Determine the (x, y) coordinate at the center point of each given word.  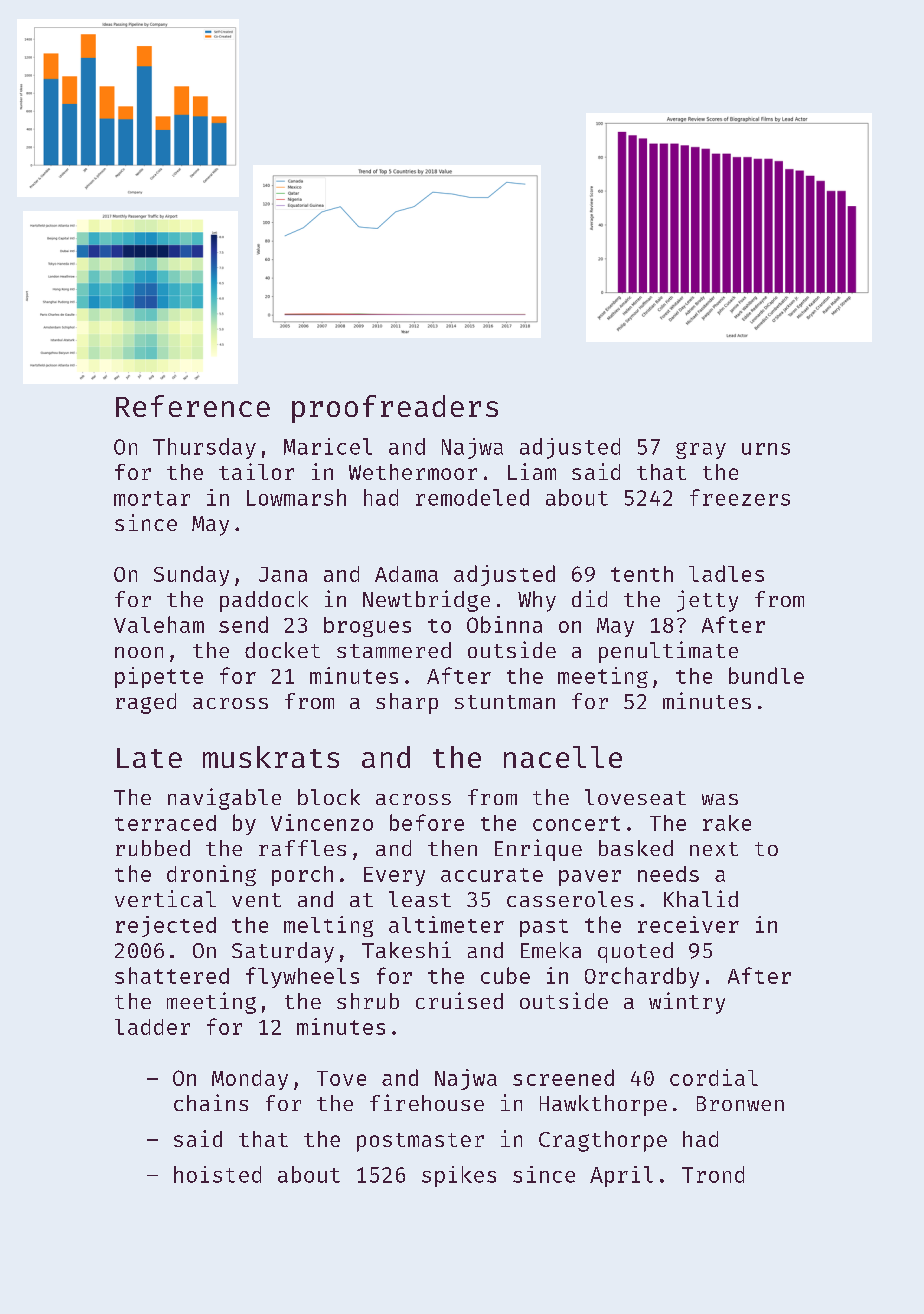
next (714, 849)
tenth (642, 574)
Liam (532, 471)
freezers (740, 497)
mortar (152, 498)
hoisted (217, 1174)
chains (211, 1102)
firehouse (427, 1102)
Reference (193, 406)
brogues (367, 627)
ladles (726, 573)
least (420, 899)
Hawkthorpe (603, 1105)
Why (537, 601)
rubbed (153, 848)
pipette (159, 677)
